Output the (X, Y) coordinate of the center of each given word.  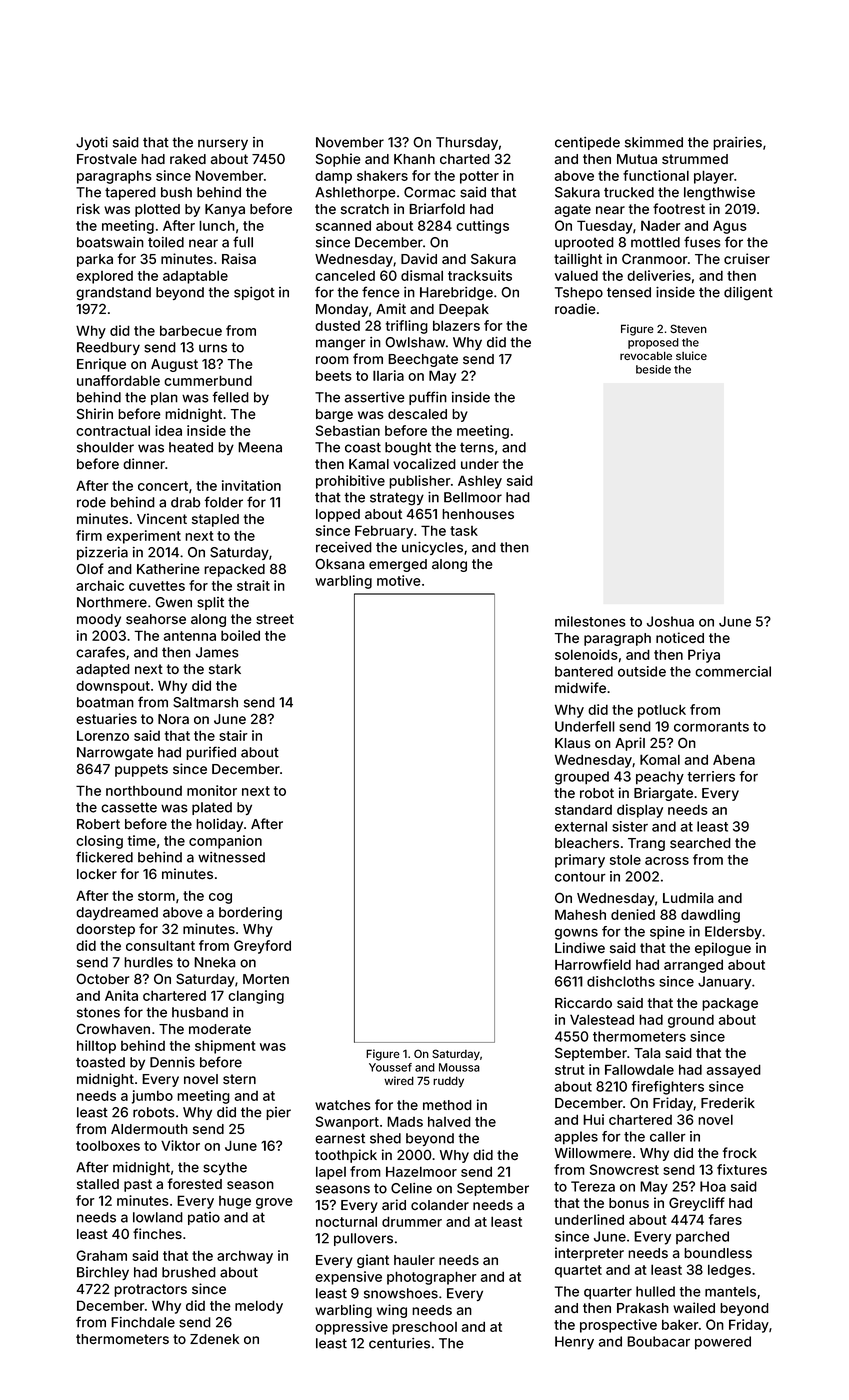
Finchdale (143, 1322)
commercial (733, 671)
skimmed (654, 142)
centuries (399, 1343)
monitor (212, 790)
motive (399, 580)
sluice (691, 355)
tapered (130, 193)
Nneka (215, 962)
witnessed (231, 857)
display (640, 811)
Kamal (369, 464)
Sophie (338, 160)
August (174, 365)
